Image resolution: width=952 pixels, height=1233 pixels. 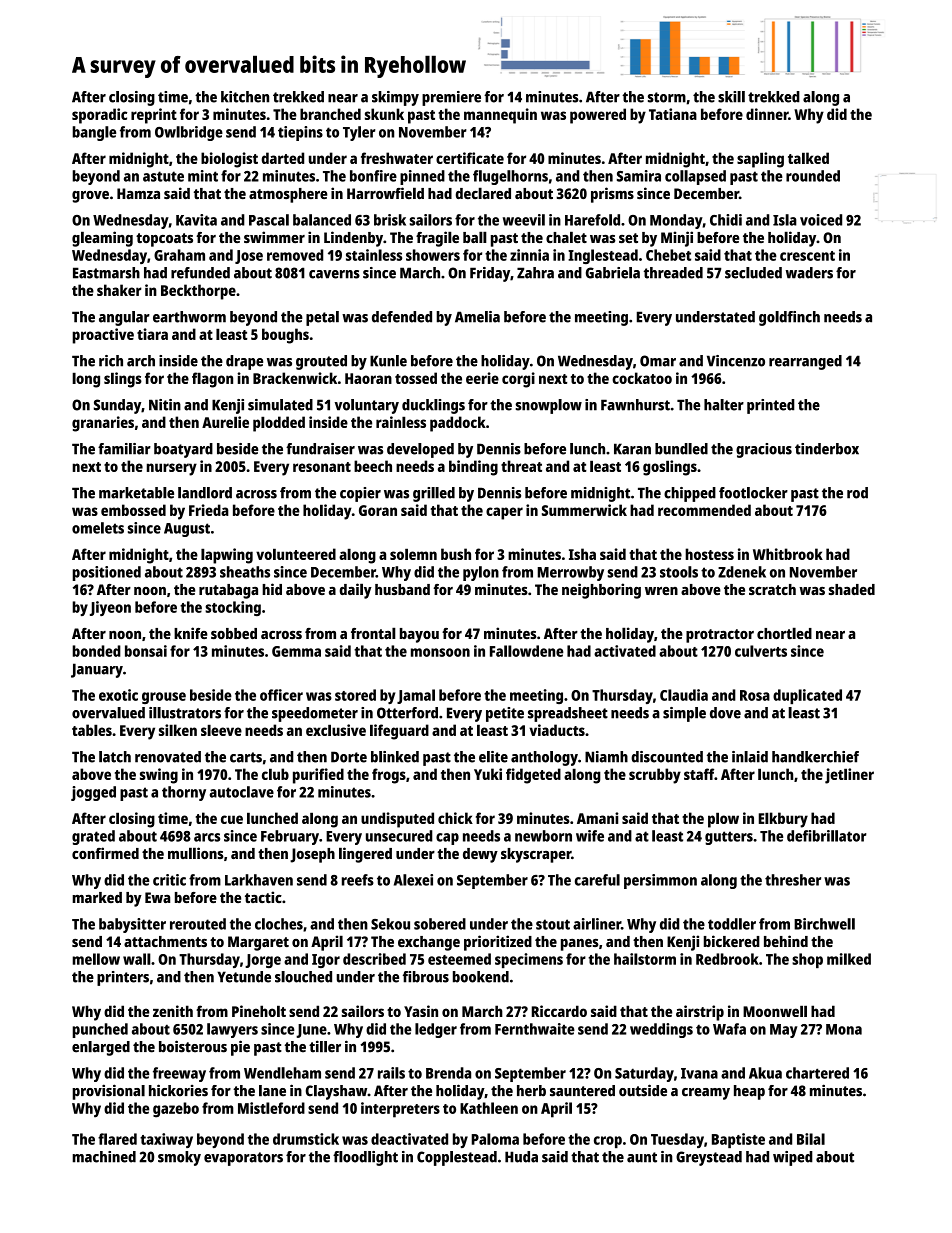 I want to click on marketable, so click(x=136, y=493).
